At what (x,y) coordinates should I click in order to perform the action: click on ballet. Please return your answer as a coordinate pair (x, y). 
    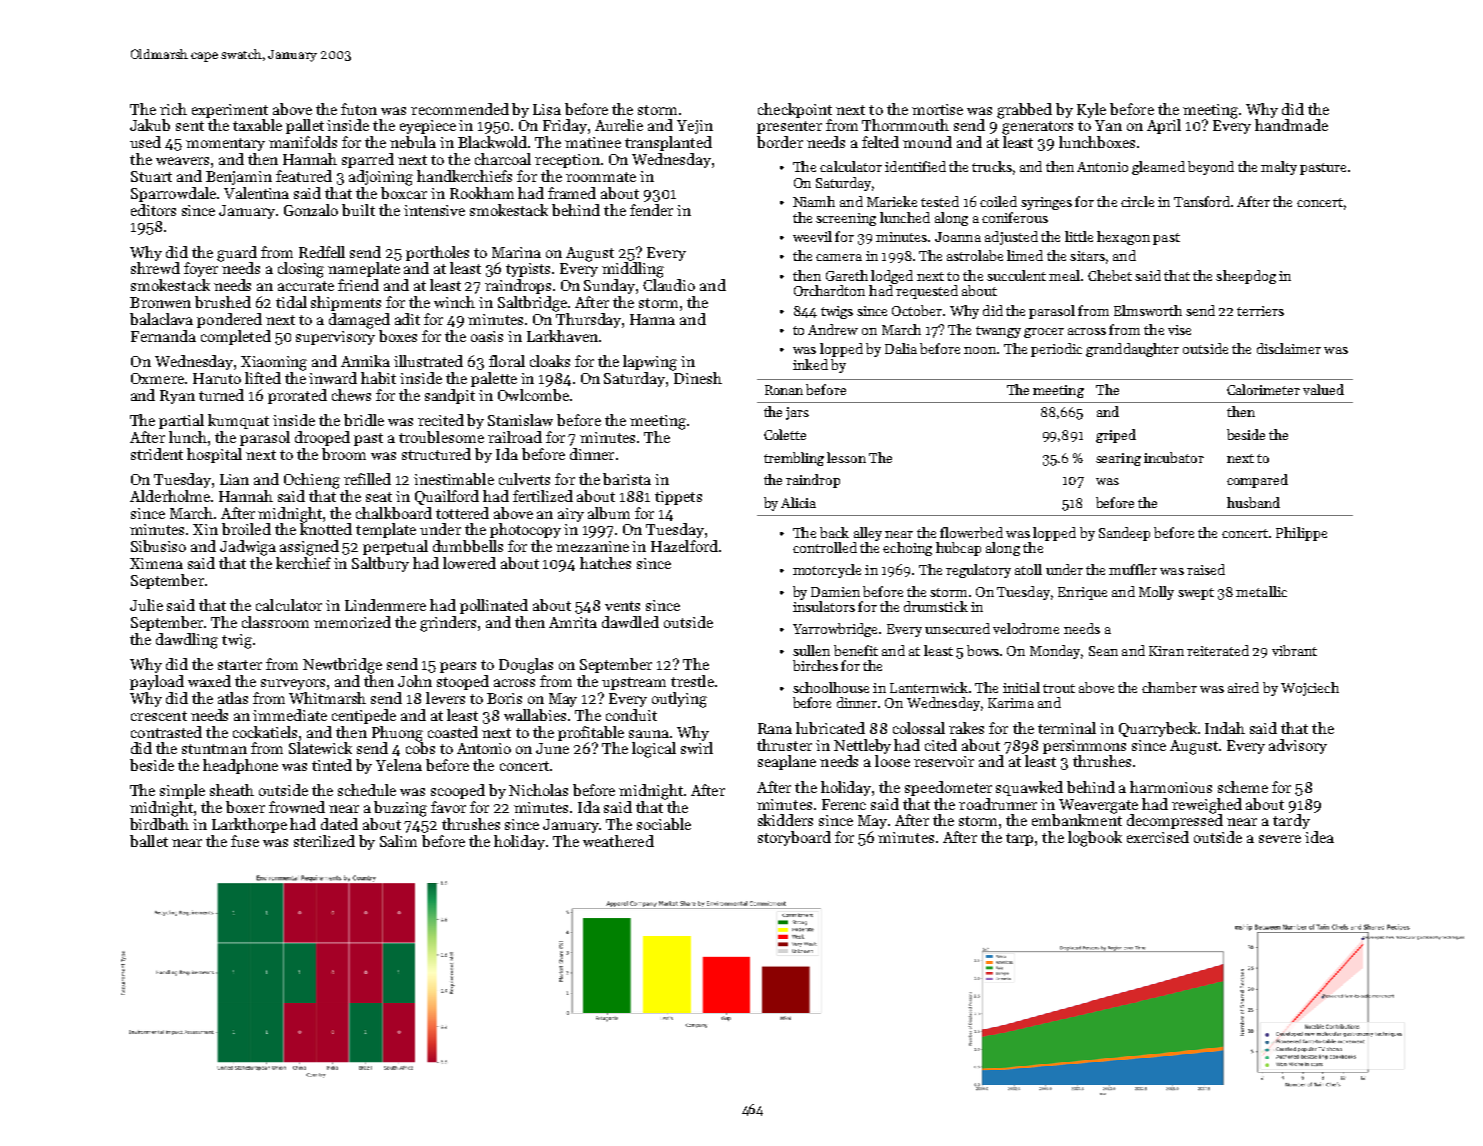
    Looking at the image, I should click on (149, 841).
